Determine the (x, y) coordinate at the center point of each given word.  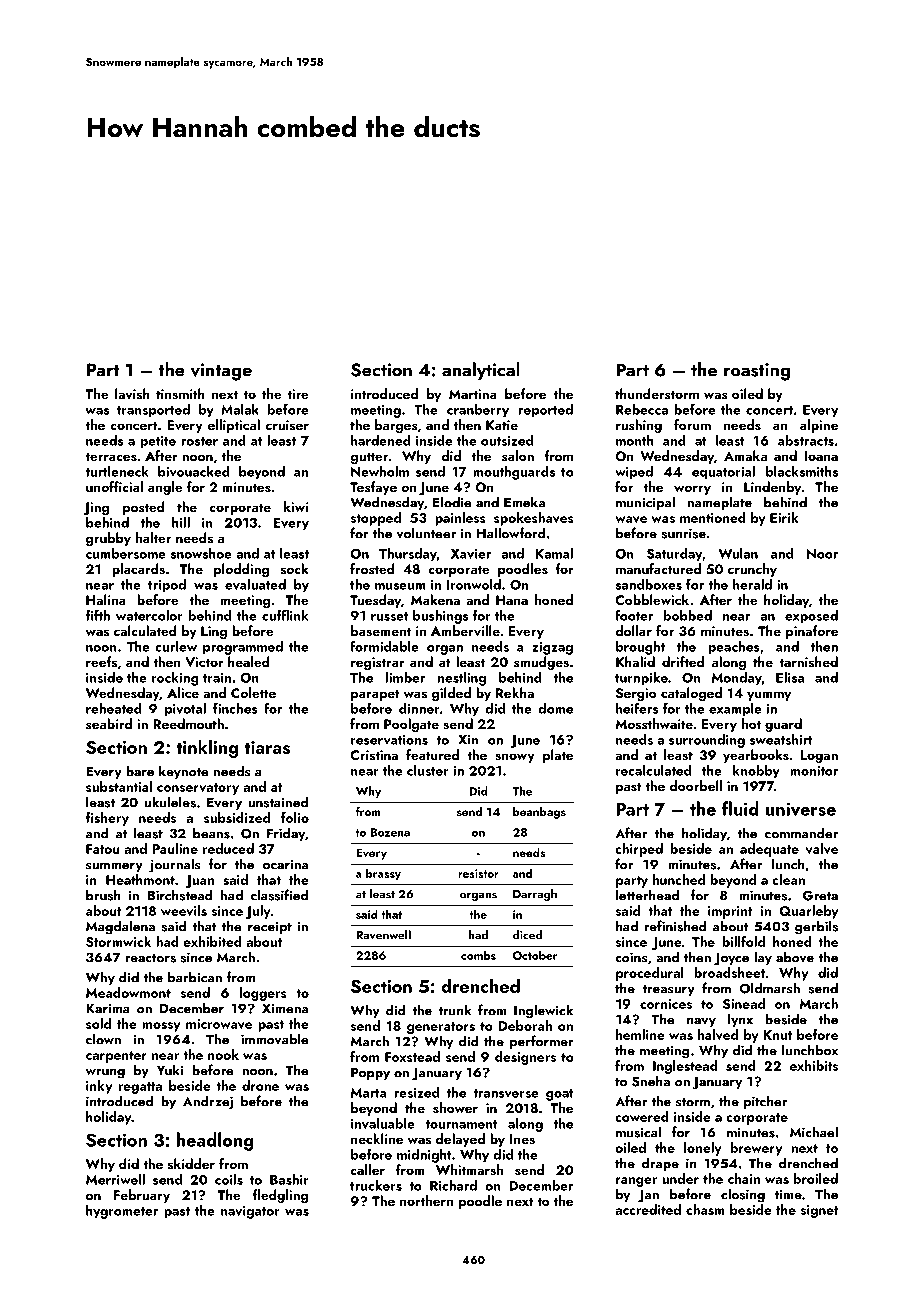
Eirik (784, 517)
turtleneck (117, 471)
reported (546, 410)
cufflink (285, 615)
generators (441, 1028)
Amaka (745, 455)
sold (98, 1023)
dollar (633, 630)
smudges (541, 663)
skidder (191, 1164)
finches (235, 708)
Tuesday (375, 601)
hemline (640, 1034)
